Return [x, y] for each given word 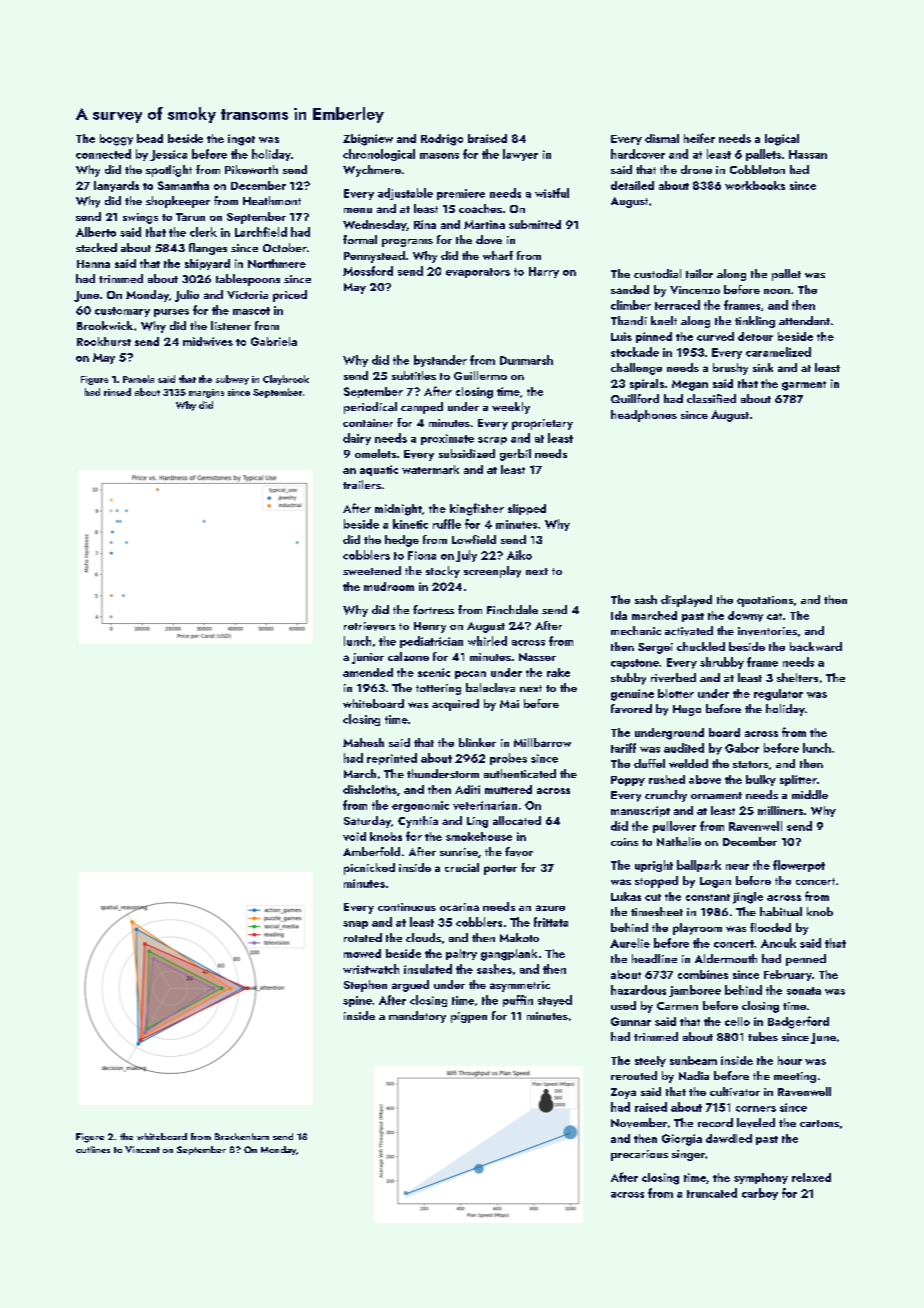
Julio [187, 296]
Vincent [142, 1149]
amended [368, 672]
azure [550, 908]
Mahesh [363, 742]
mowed [362, 953]
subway [232, 380]
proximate [447, 439]
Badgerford [798, 1022]
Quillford [635, 398]
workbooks [755, 185]
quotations [765, 601]
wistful [552, 193]
